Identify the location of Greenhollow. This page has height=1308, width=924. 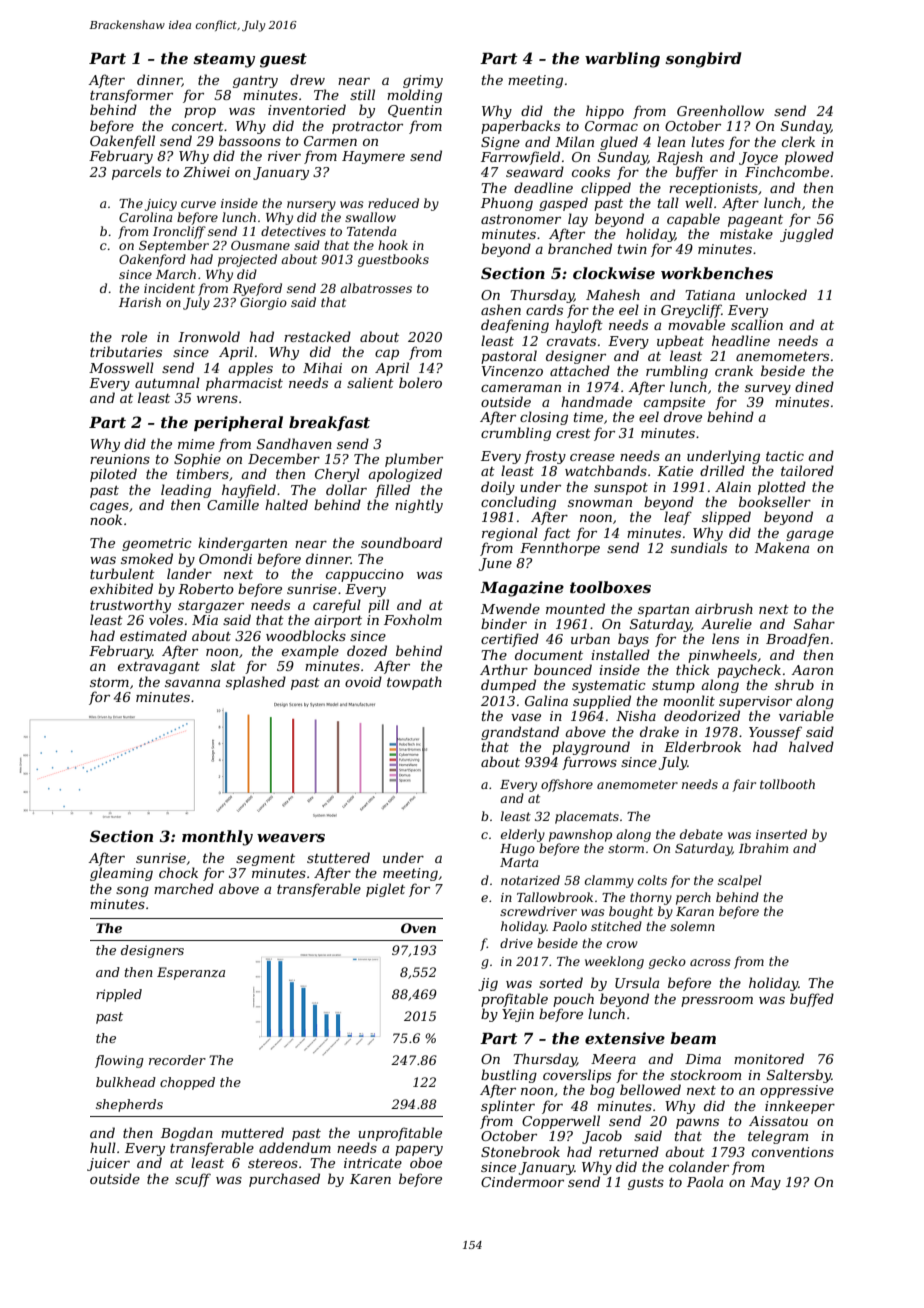
(720, 110).
